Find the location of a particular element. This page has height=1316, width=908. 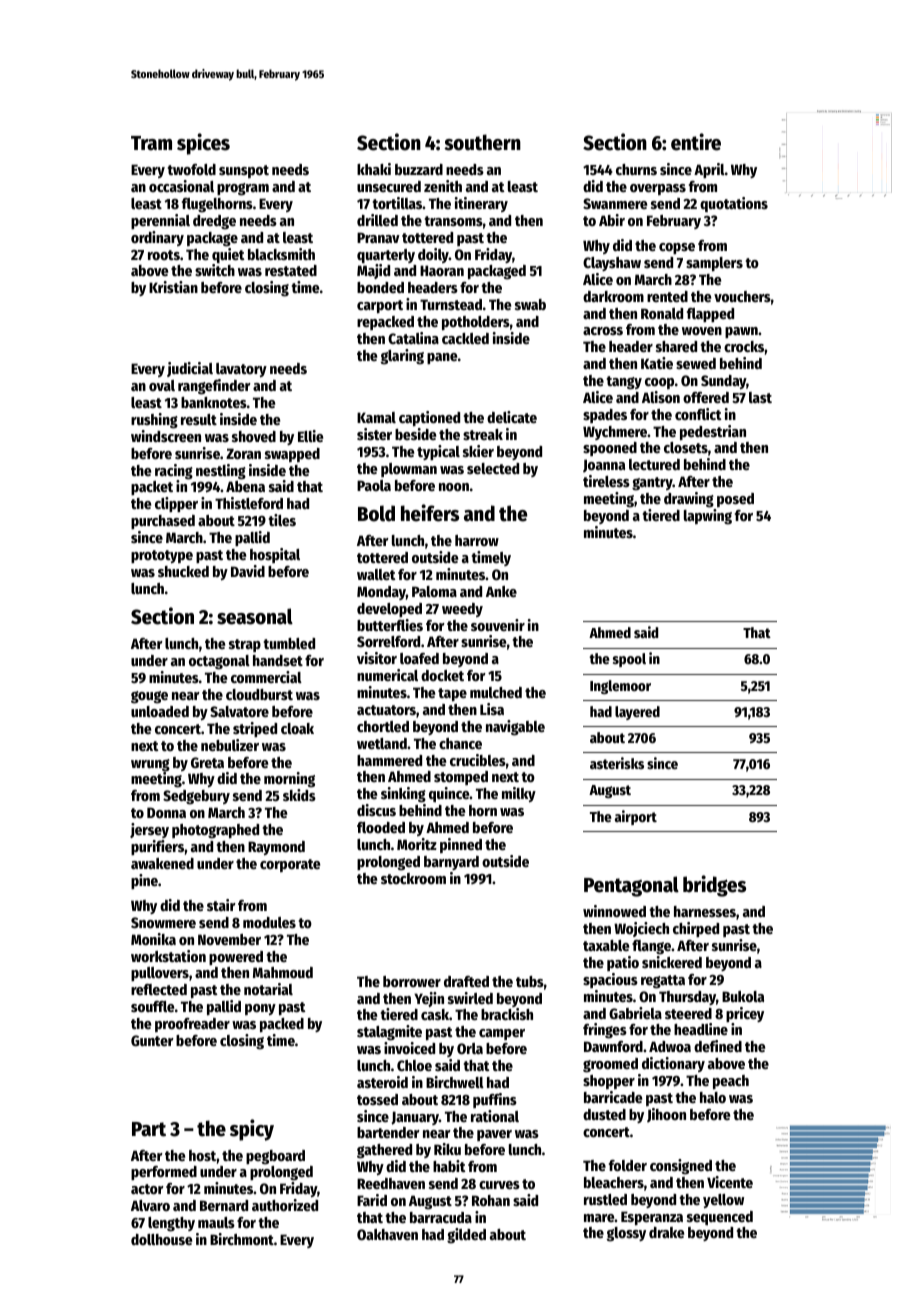

patio is located at coordinates (623, 963).
